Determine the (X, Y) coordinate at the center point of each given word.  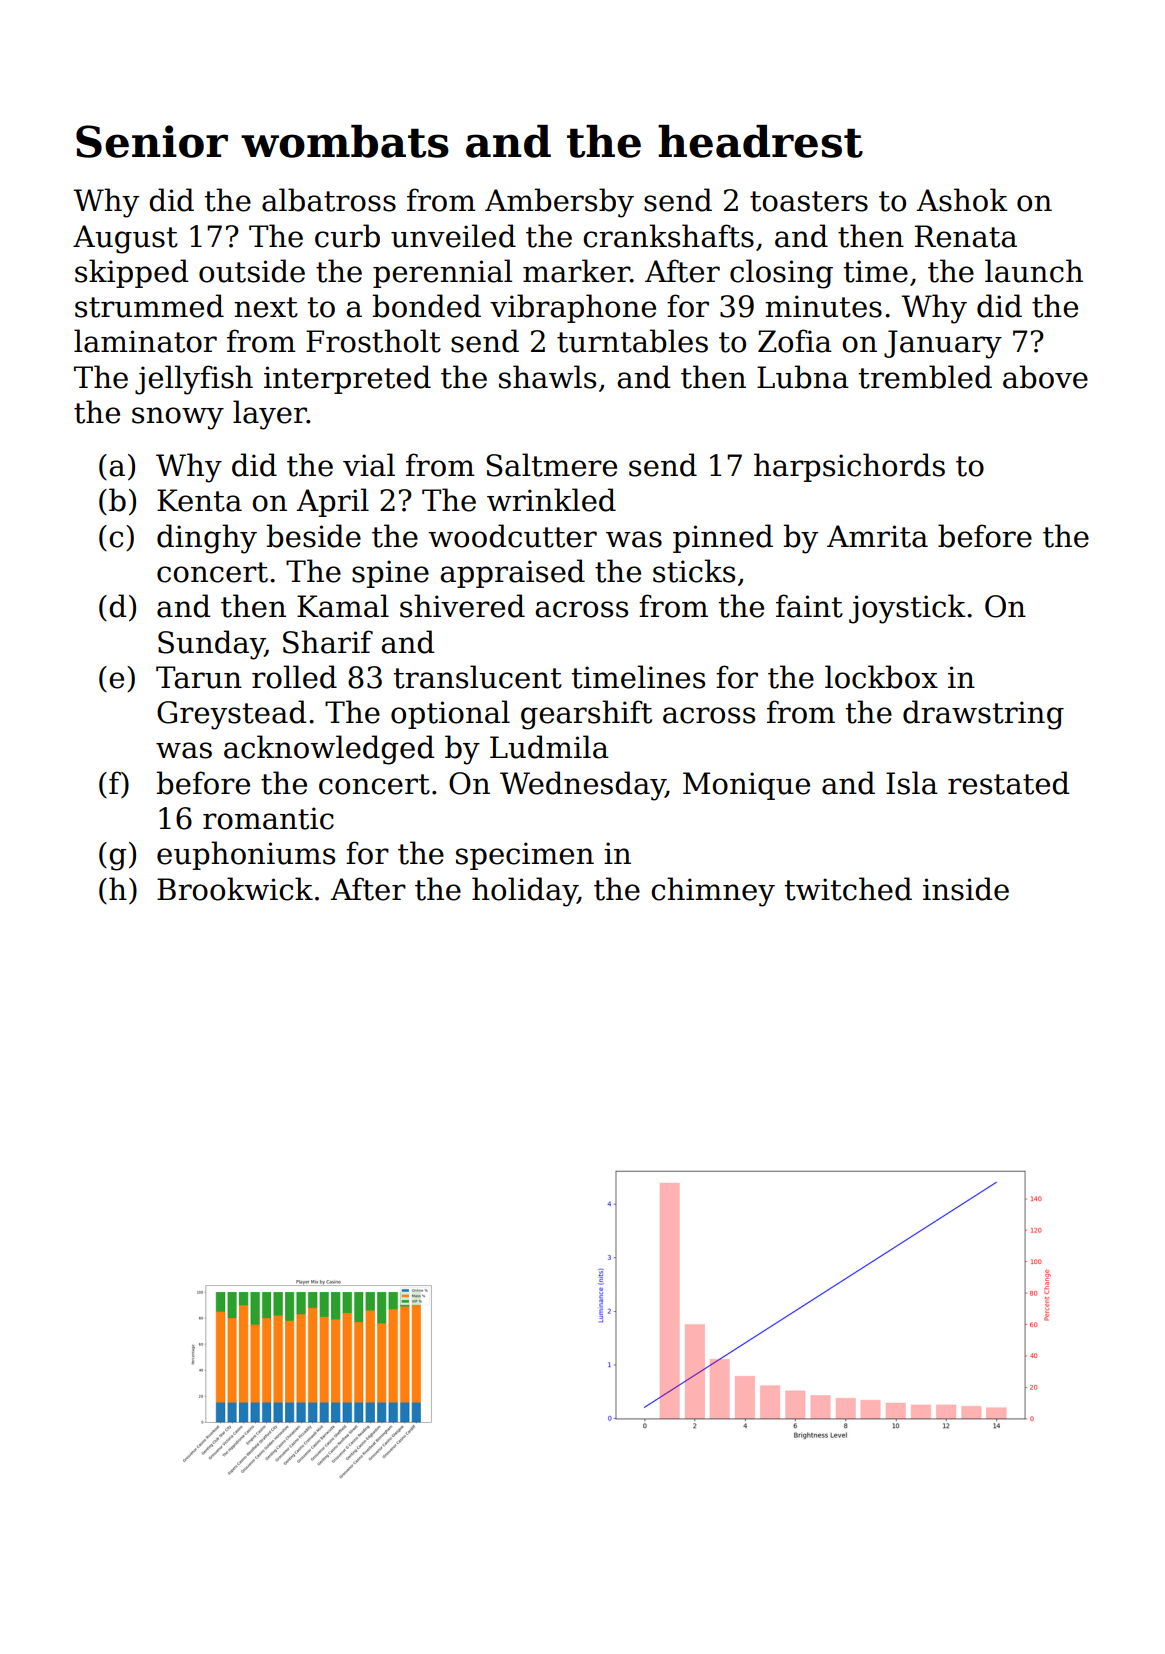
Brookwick (235, 889)
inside (966, 889)
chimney (713, 892)
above (1045, 377)
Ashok (962, 200)
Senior (152, 141)
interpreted (347, 379)
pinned (723, 538)
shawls (547, 377)
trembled (925, 377)
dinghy (207, 539)
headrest (760, 141)
